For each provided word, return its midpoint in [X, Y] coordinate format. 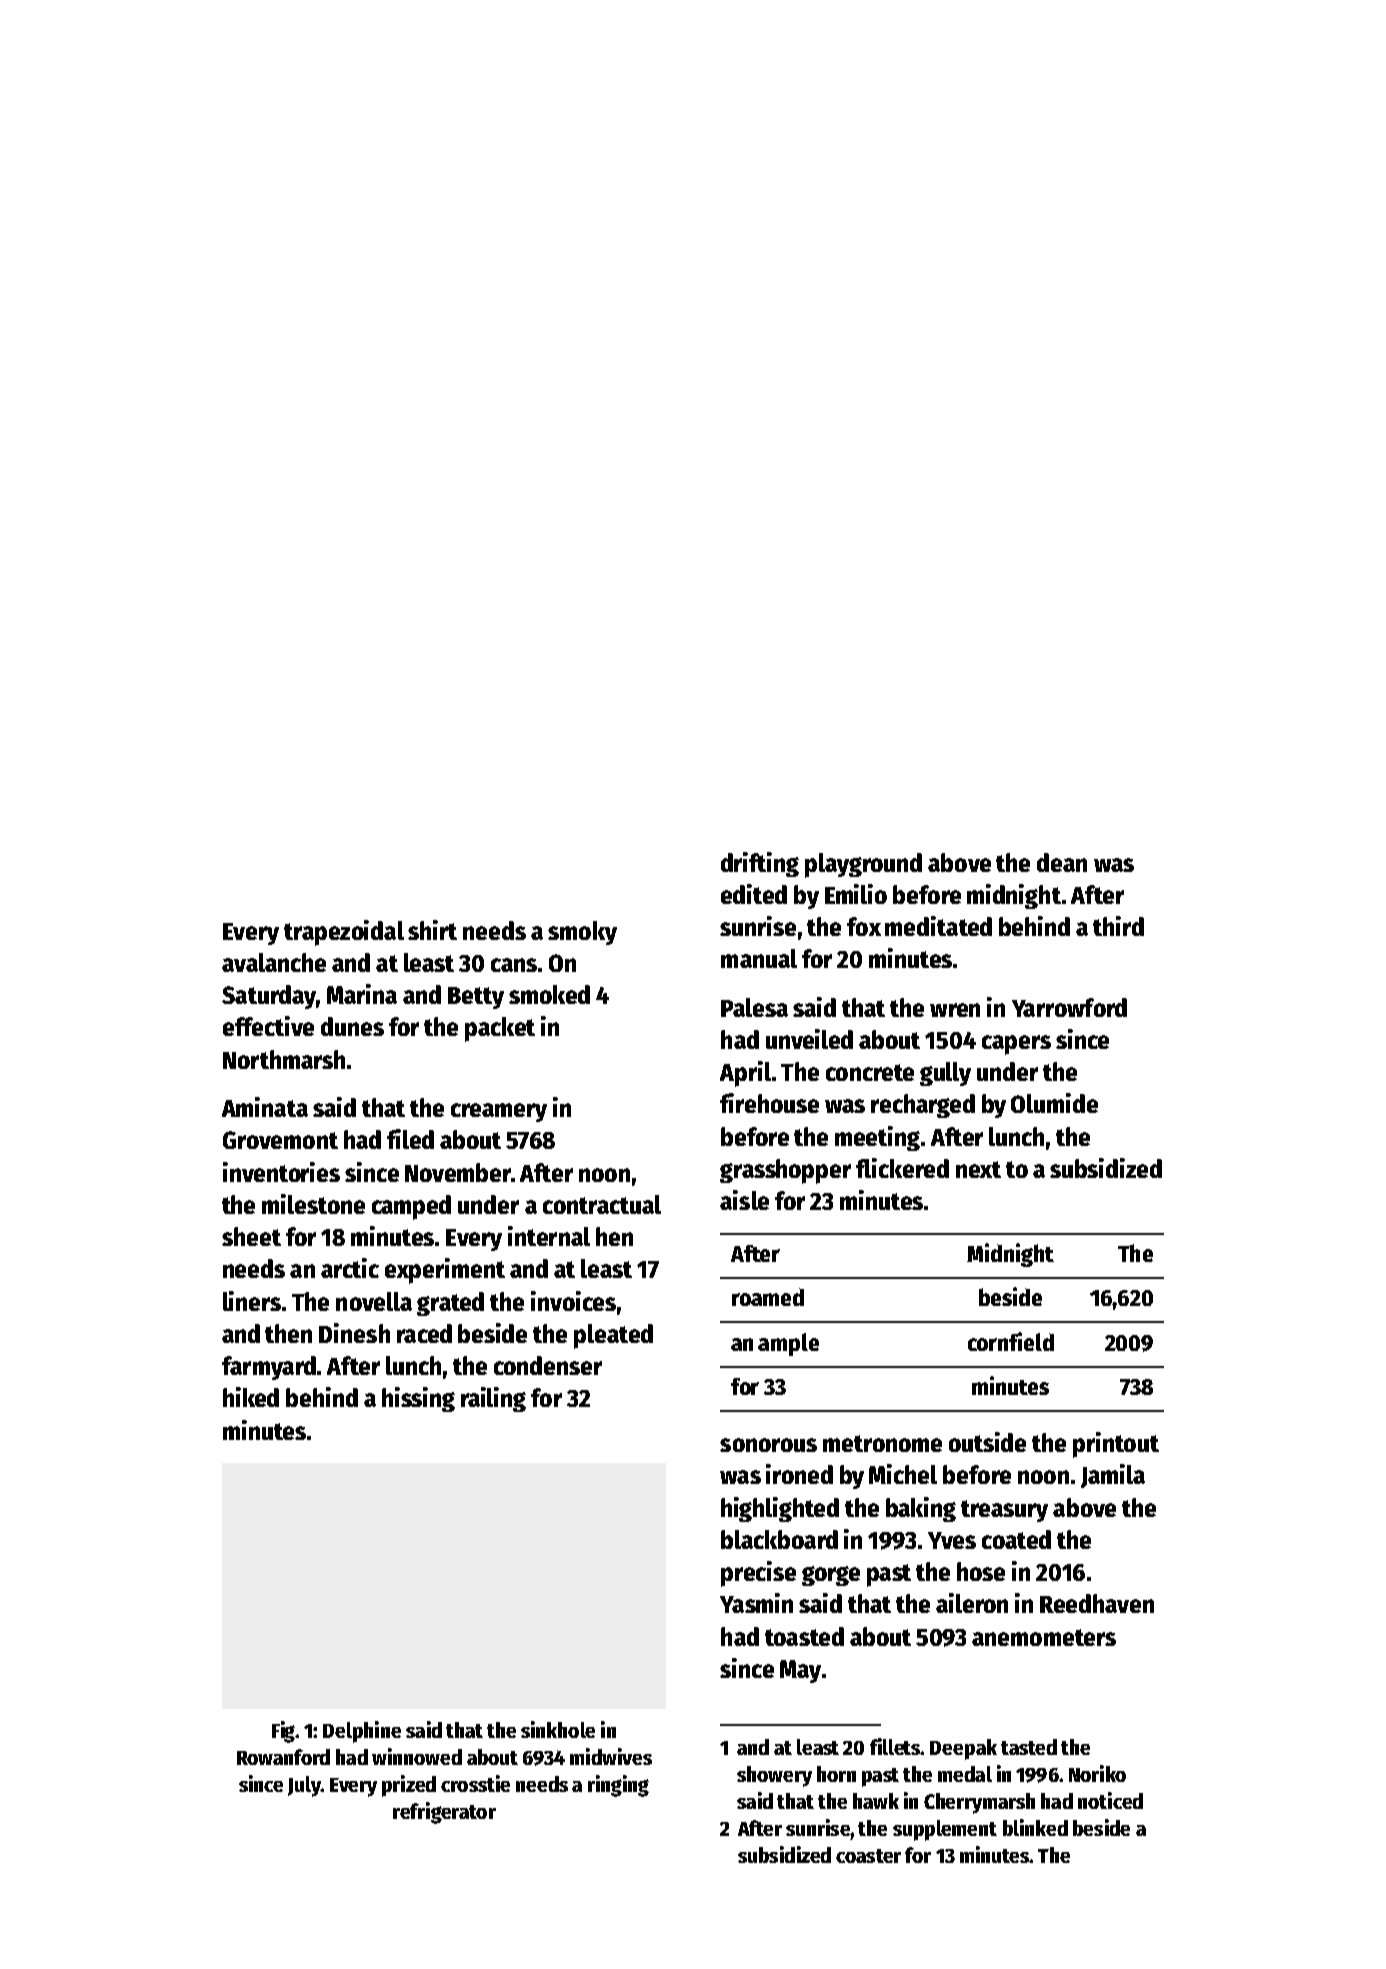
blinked [1035, 1827]
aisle [744, 1200]
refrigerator [444, 1813]
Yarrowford [1069, 1007]
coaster [868, 1856]
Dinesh [354, 1333]
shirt [432, 930]
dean [1062, 862]
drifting [760, 864]
